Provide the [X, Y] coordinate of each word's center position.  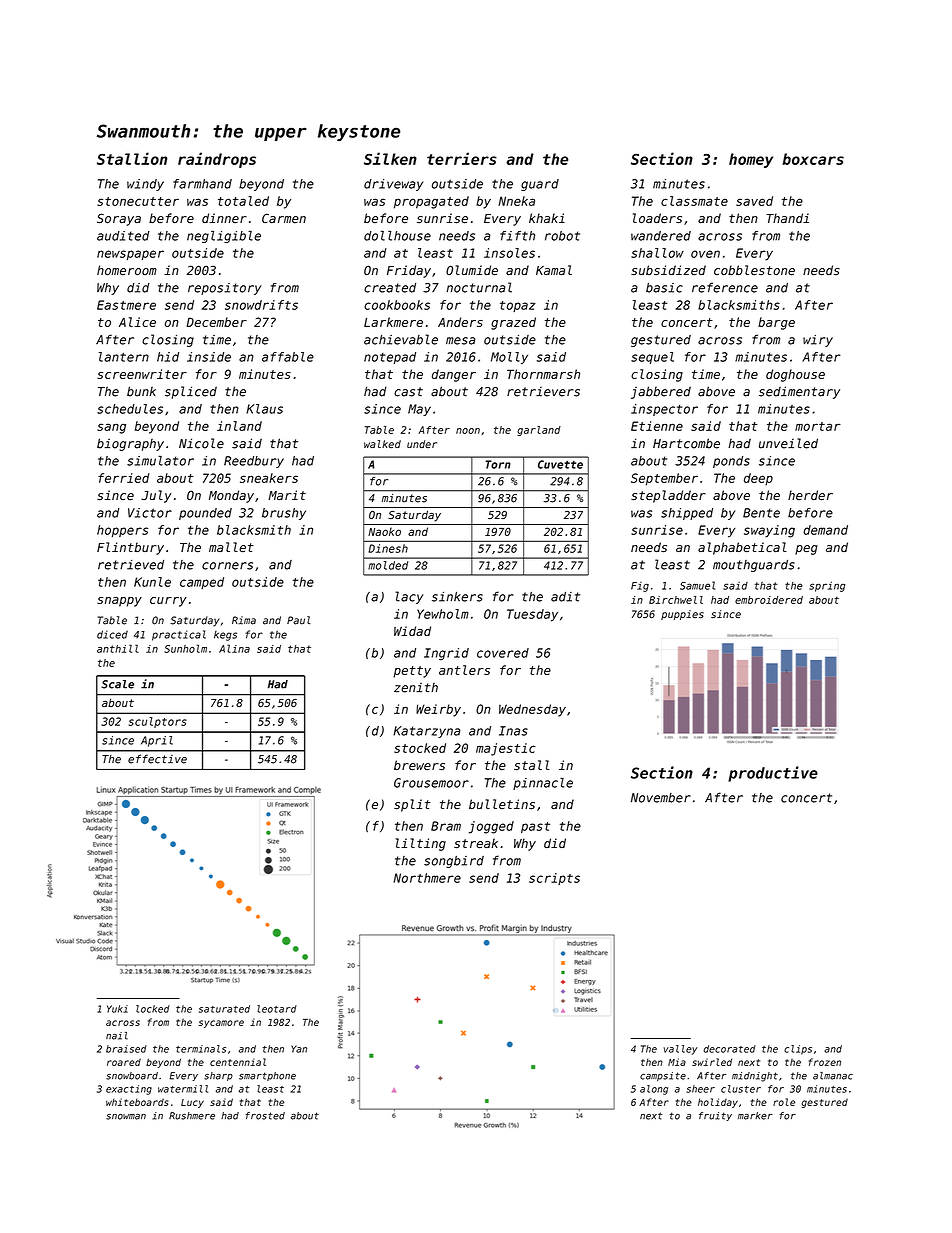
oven [705, 254]
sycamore [221, 1024]
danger [454, 375]
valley [680, 1050]
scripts [554, 879]
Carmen [284, 218]
